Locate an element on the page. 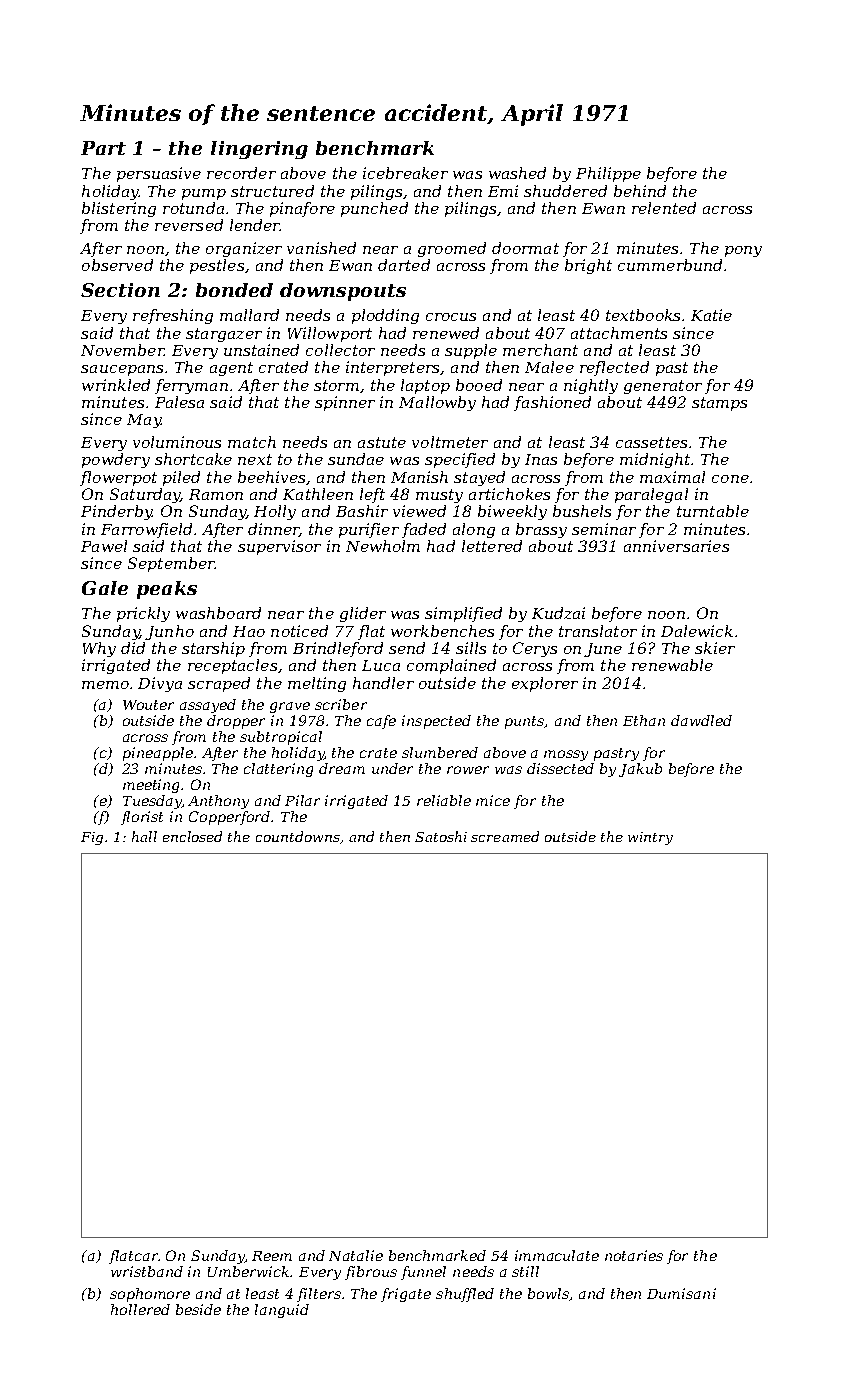 This image has height=1400, width=849. wintry is located at coordinates (650, 838).
